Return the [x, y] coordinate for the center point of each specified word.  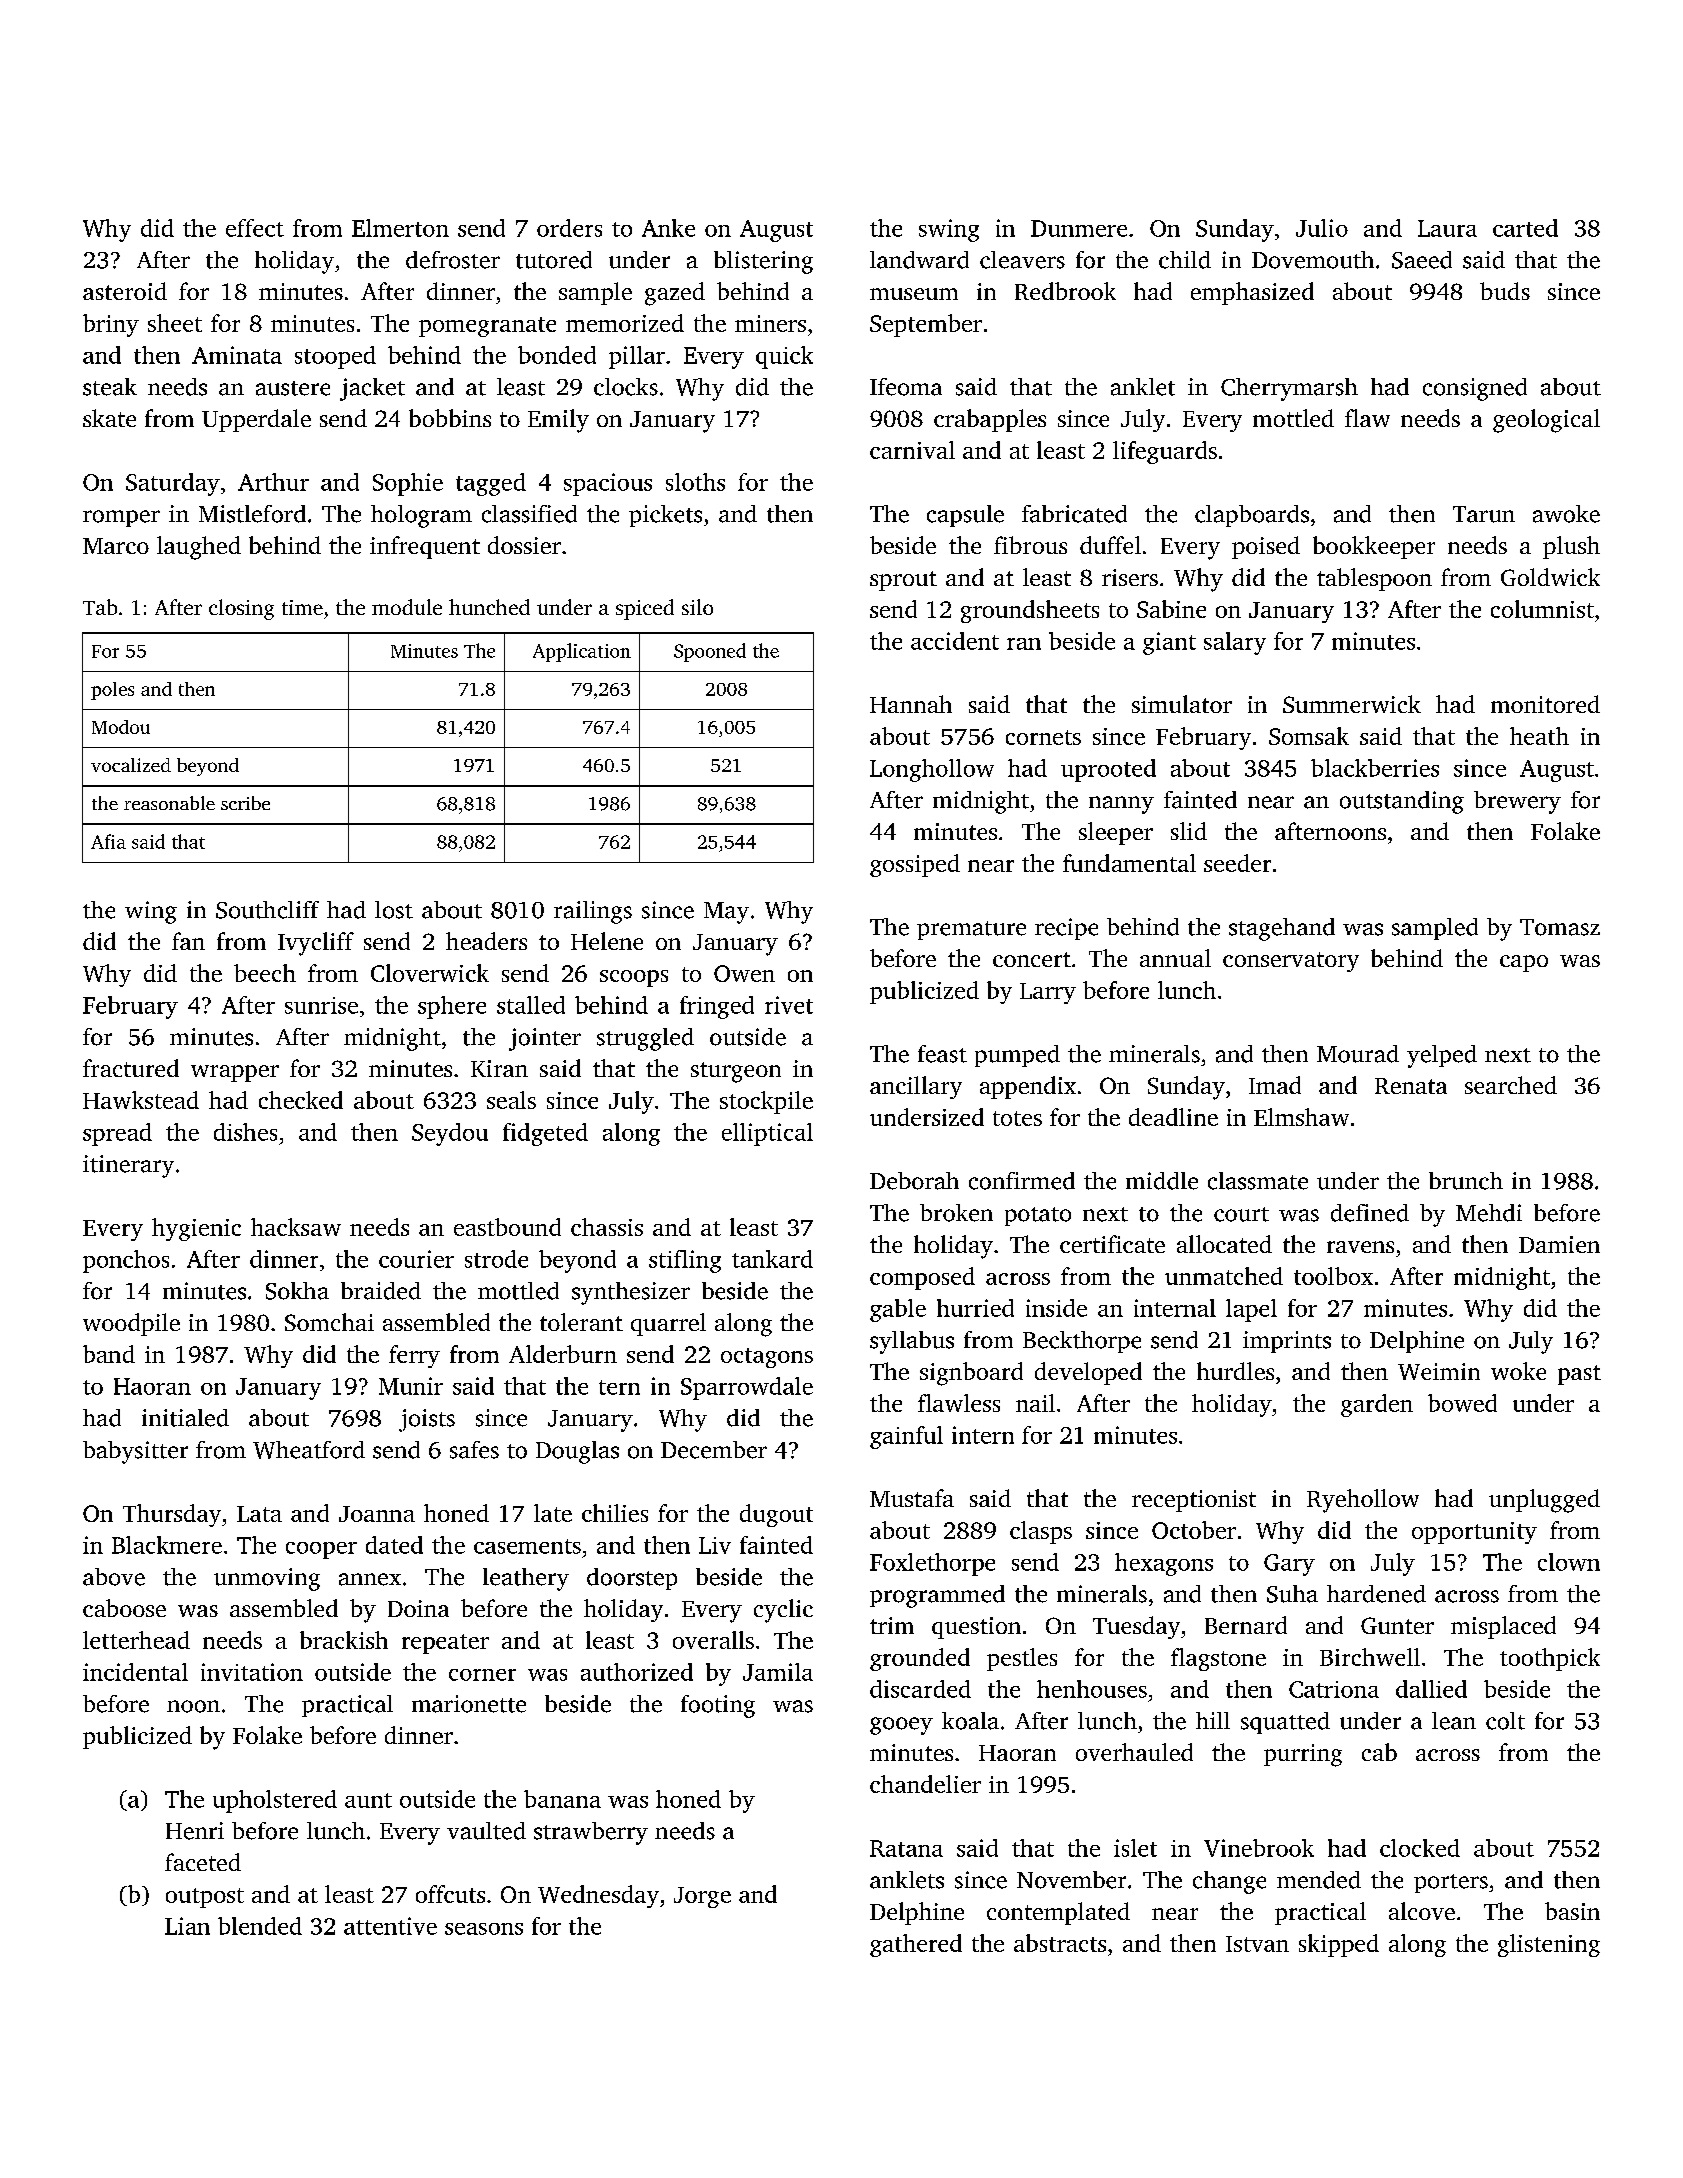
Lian [187, 1926]
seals [511, 1100]
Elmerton [400, 228]
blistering [763, 262]
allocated [1224, 1244]
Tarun [1484, 514]
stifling [685, 1261]
